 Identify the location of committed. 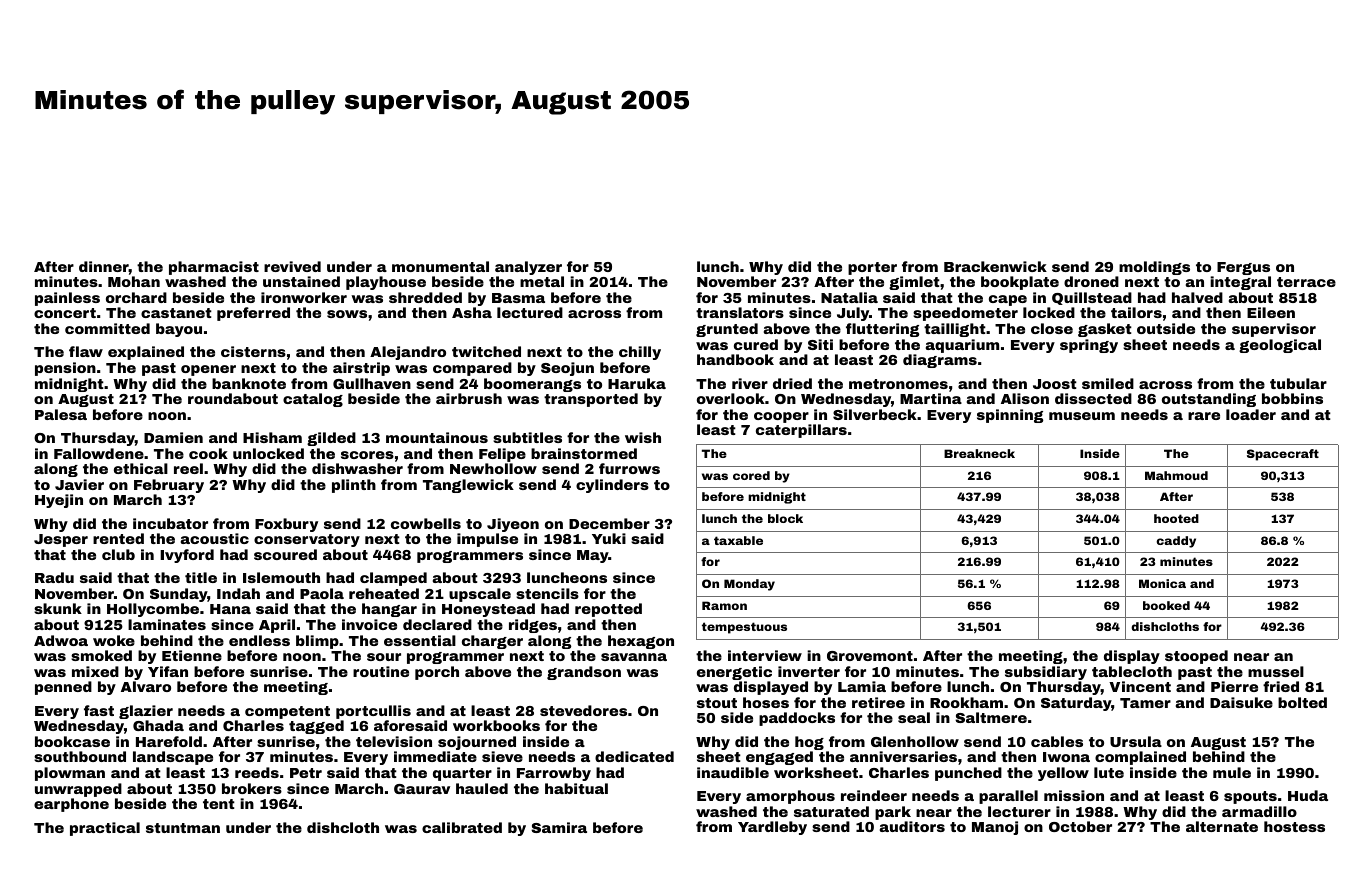
(107, 328).
